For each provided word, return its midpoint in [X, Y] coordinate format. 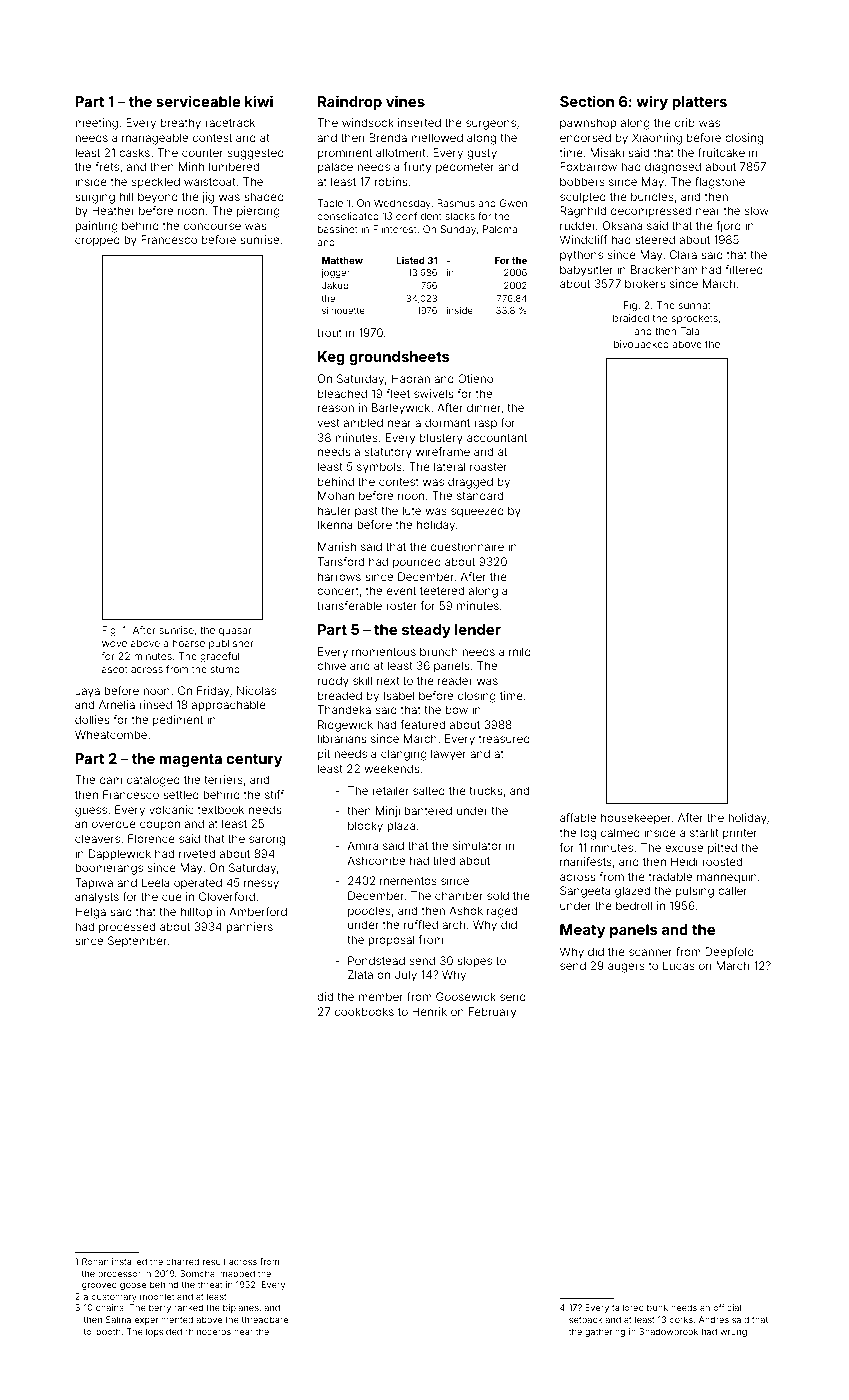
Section [587, 101]
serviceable [198, 101]
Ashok [466, 910]
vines [405, 101]
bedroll [634, 905]
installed [129, 1261]
